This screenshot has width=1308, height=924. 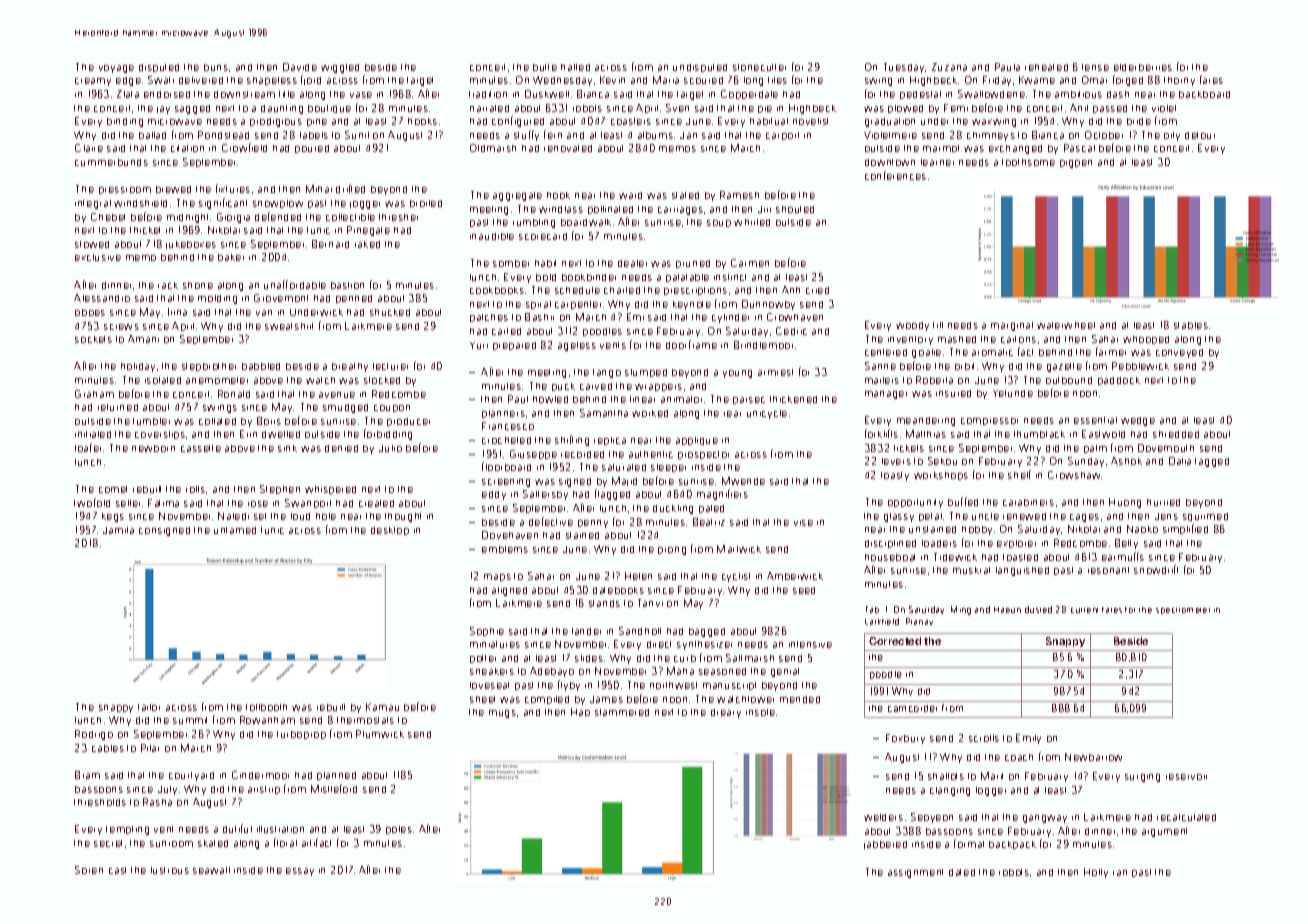 What do you see at coordinates (1076, 164) in the screenshot?
I see `pigpen` at bounding box center [1076, 164].
